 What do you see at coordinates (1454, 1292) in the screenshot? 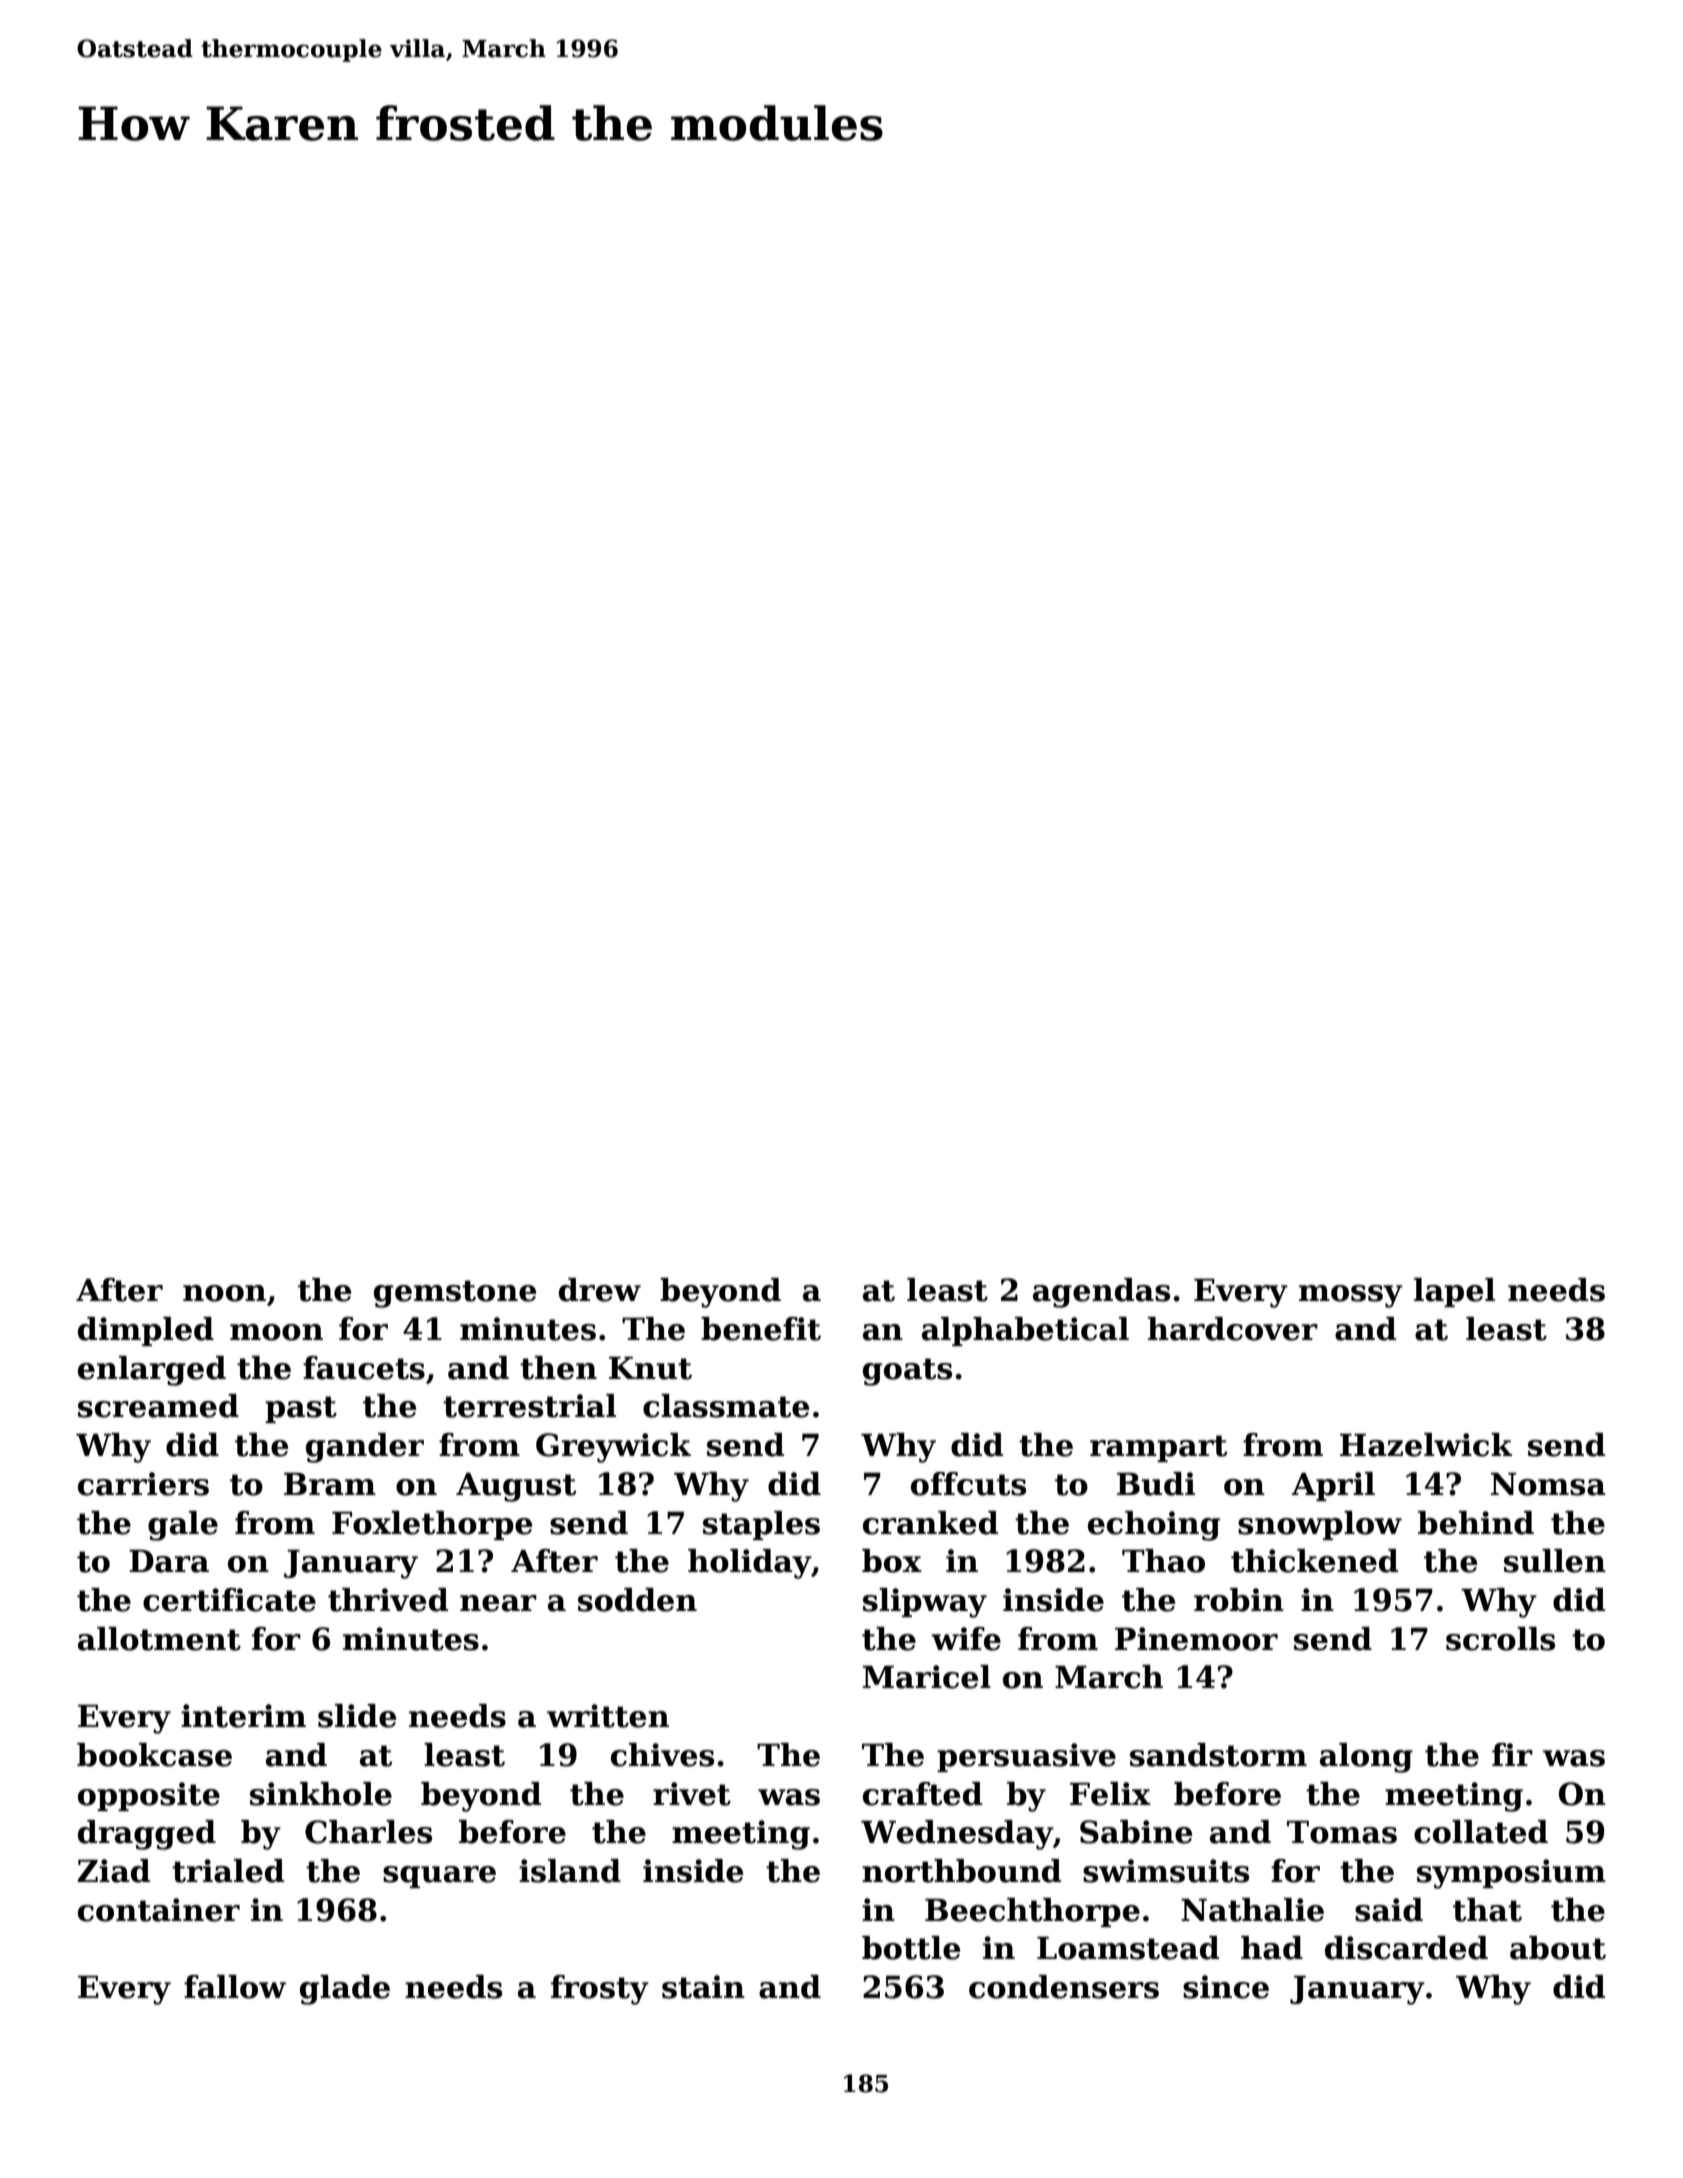
I see `lapel` at bounding box center [1454, 1292].
